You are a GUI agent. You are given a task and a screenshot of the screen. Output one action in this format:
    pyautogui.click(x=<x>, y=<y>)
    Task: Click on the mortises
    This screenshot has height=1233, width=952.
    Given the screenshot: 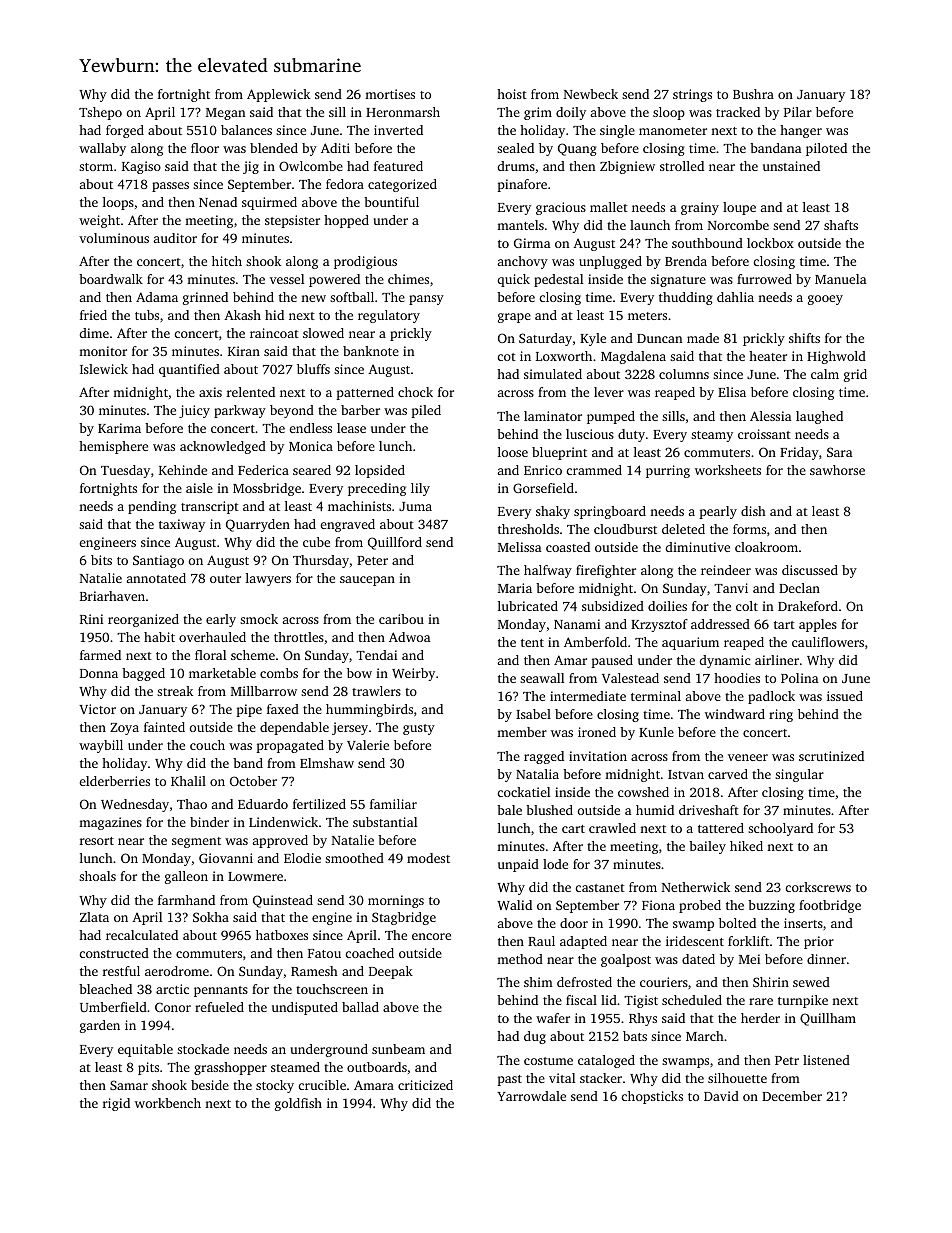 What is the action you would take?
    pyautogui.click(x=390, y=94)
